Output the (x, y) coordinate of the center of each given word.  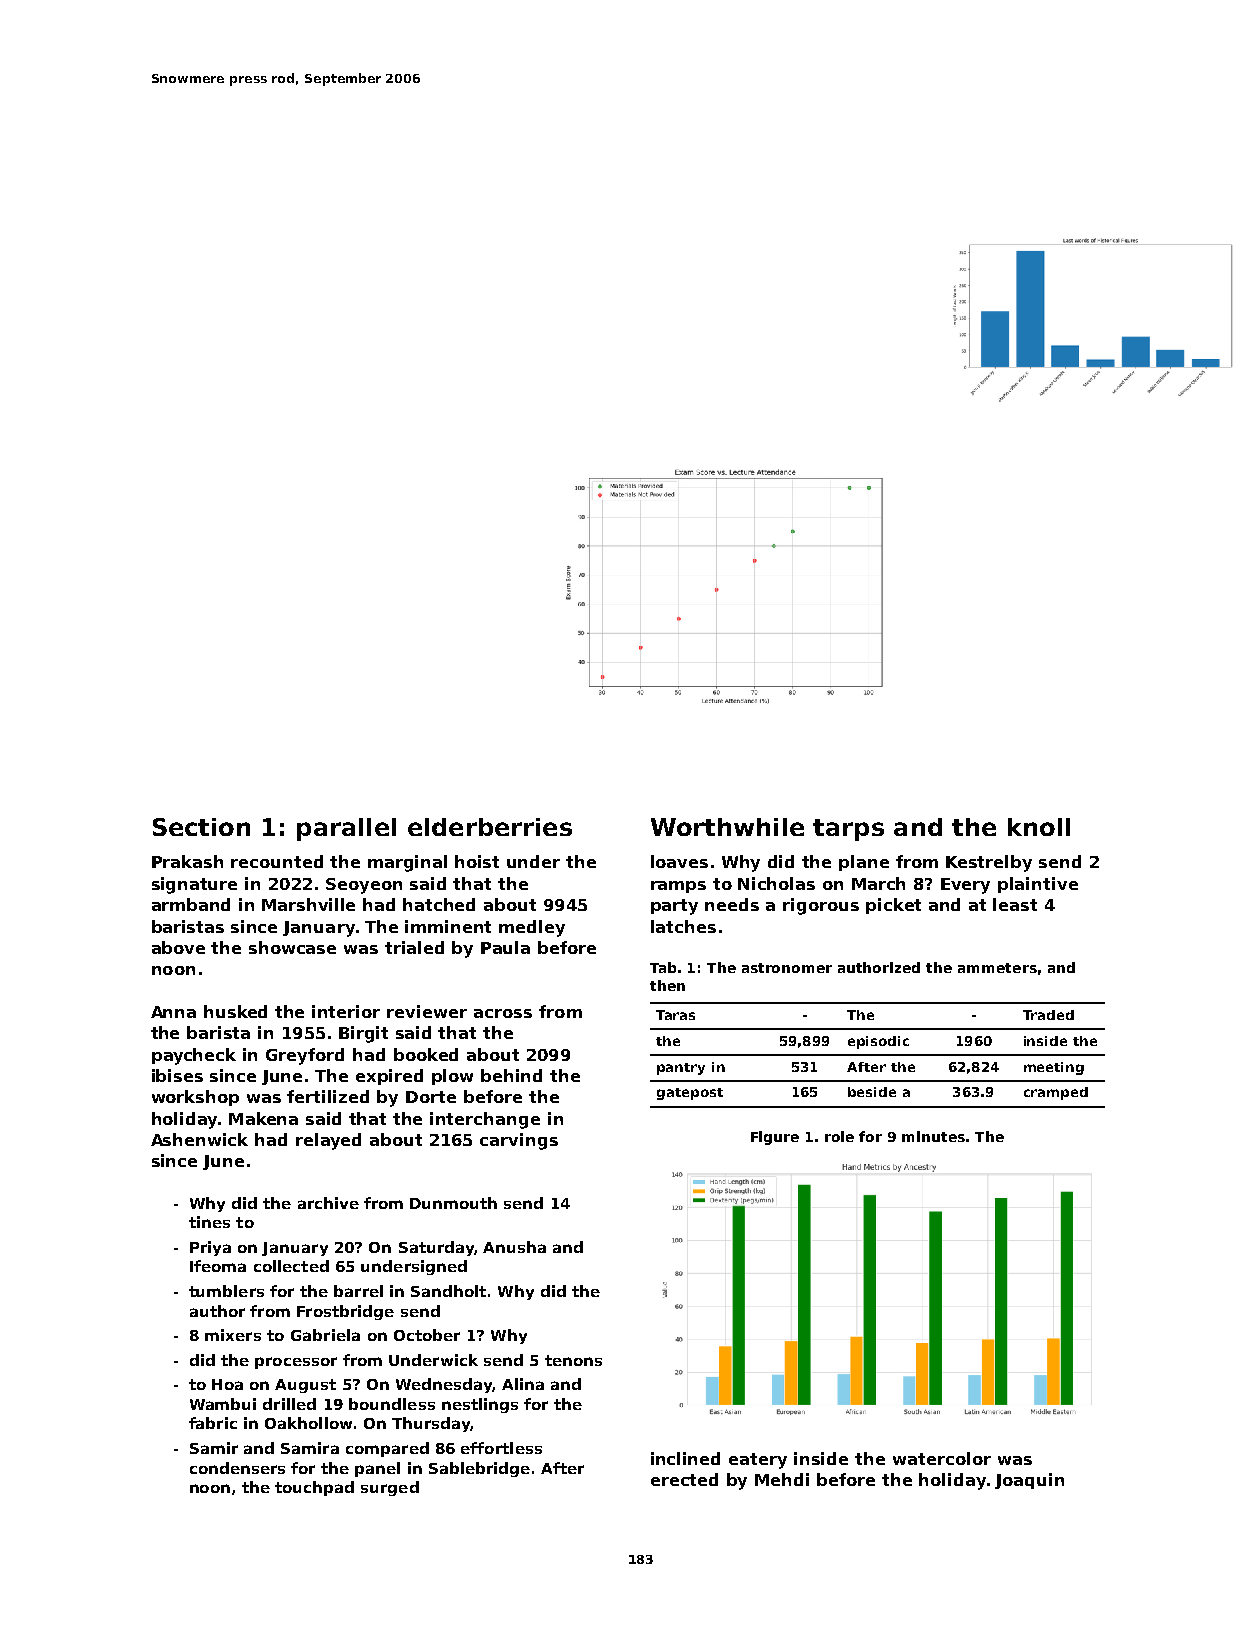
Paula (505, 947)
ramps (678, 887)
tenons (573, 1360)
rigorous (821, 906)
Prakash (187, 861)
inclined (685, 1458)
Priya (210, 1248)
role (839, 1136)
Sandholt (448, 1291)
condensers (237, 1468)
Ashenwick (199, 1139)
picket (893, 906)
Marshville (308, 904)
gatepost (690, 1094)
